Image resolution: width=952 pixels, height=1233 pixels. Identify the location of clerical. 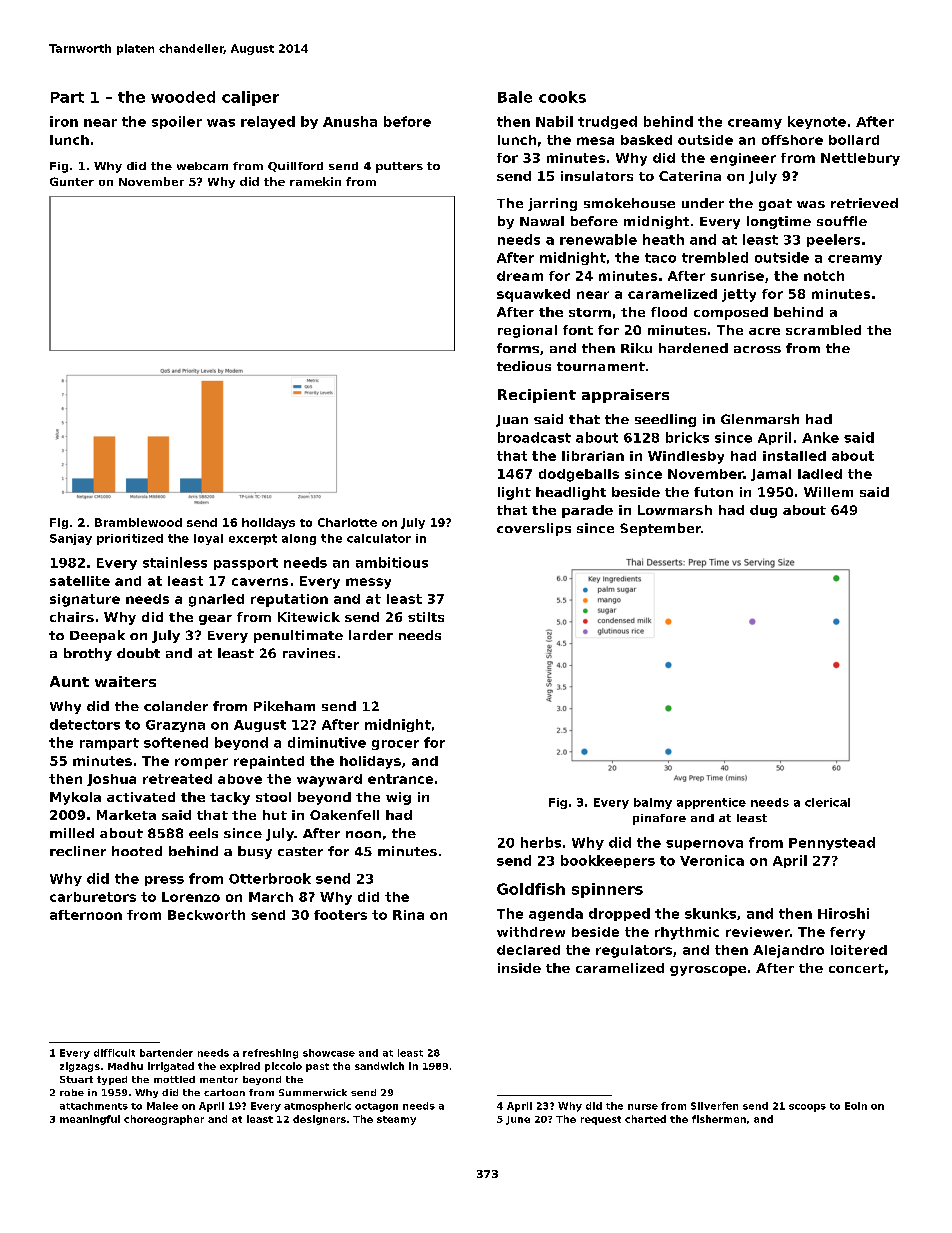
(827, 802).
